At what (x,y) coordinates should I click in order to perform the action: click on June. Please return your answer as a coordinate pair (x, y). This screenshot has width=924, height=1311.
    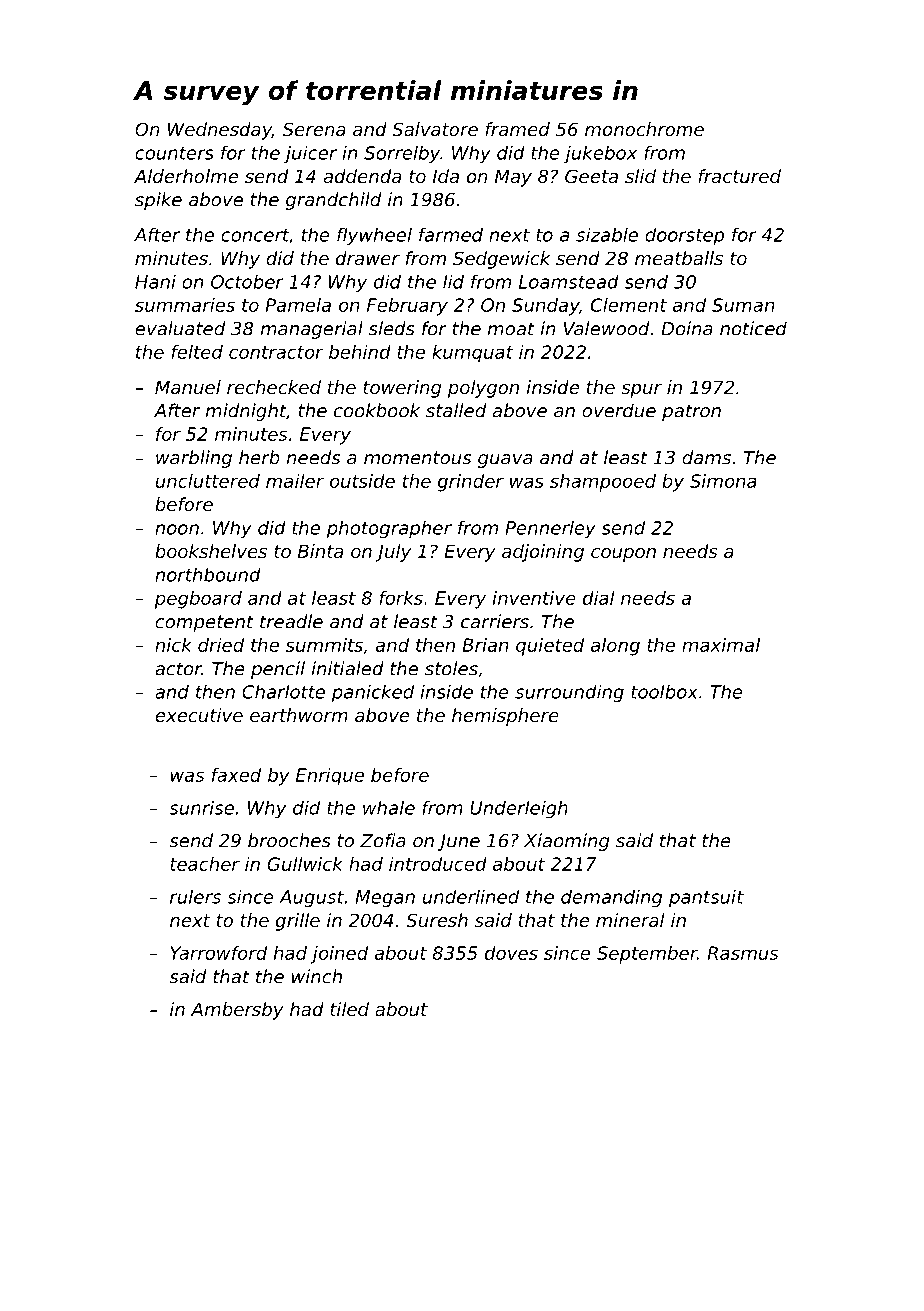
    Looking at the image, I should click on (459, 842).
